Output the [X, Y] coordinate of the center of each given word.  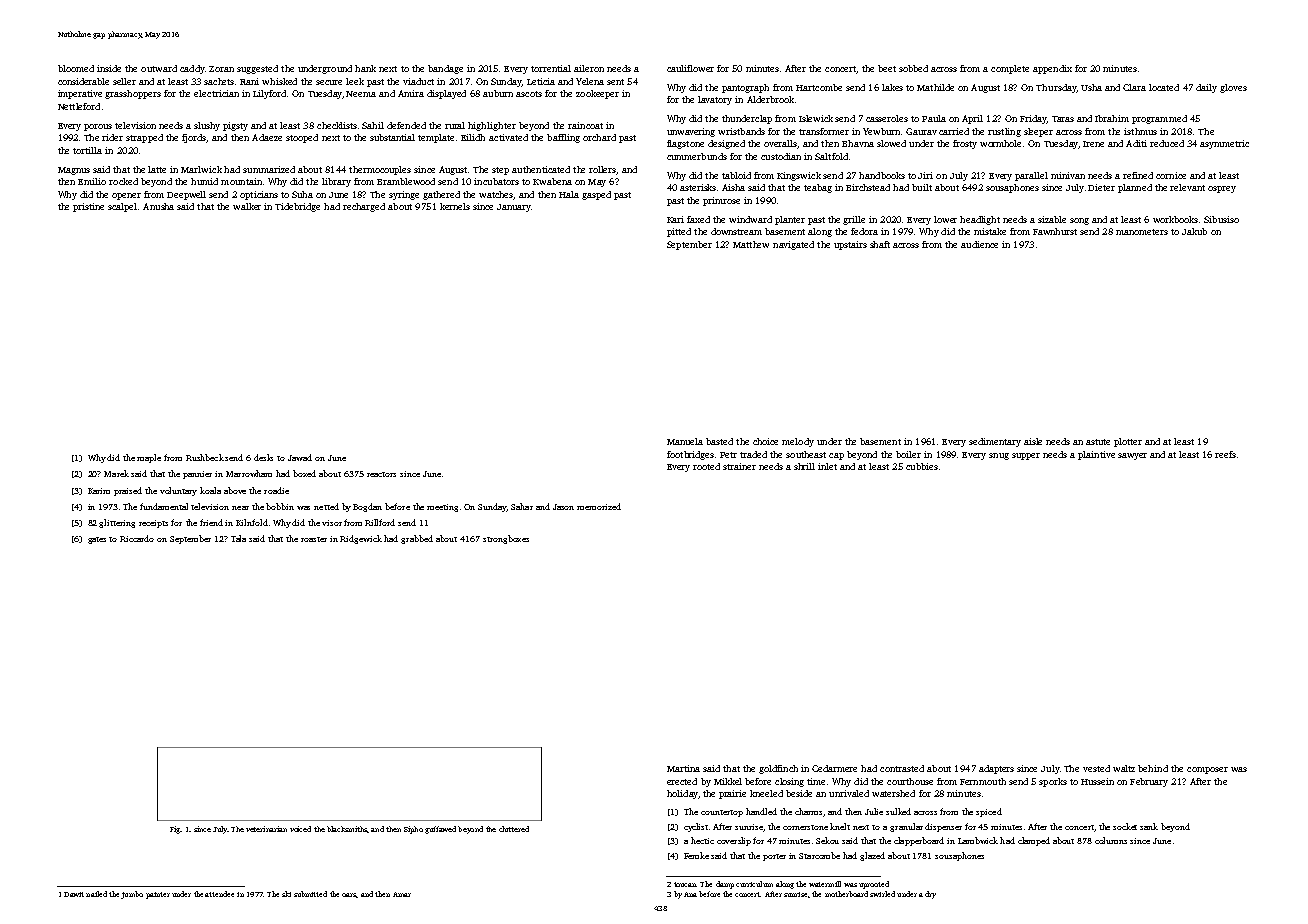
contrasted [902, 768]
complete [1010, 69]
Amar [402, 894]
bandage [445, 69]
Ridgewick [361, 539]
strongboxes [506, 539]
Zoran [221, 69]
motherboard [846, 894]
